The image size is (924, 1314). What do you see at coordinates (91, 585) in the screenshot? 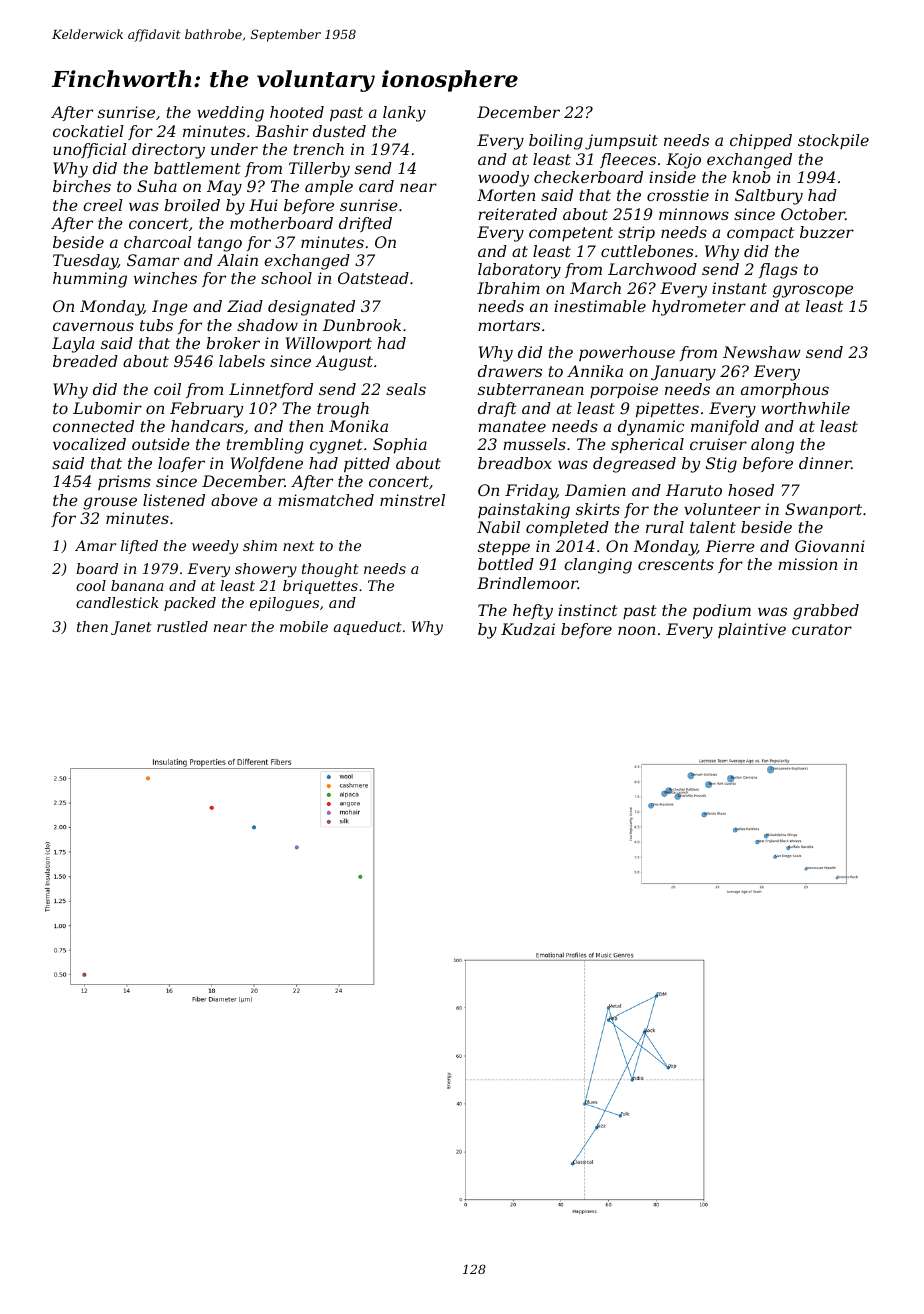
I see `cool` at bounding box center [91, 585].
